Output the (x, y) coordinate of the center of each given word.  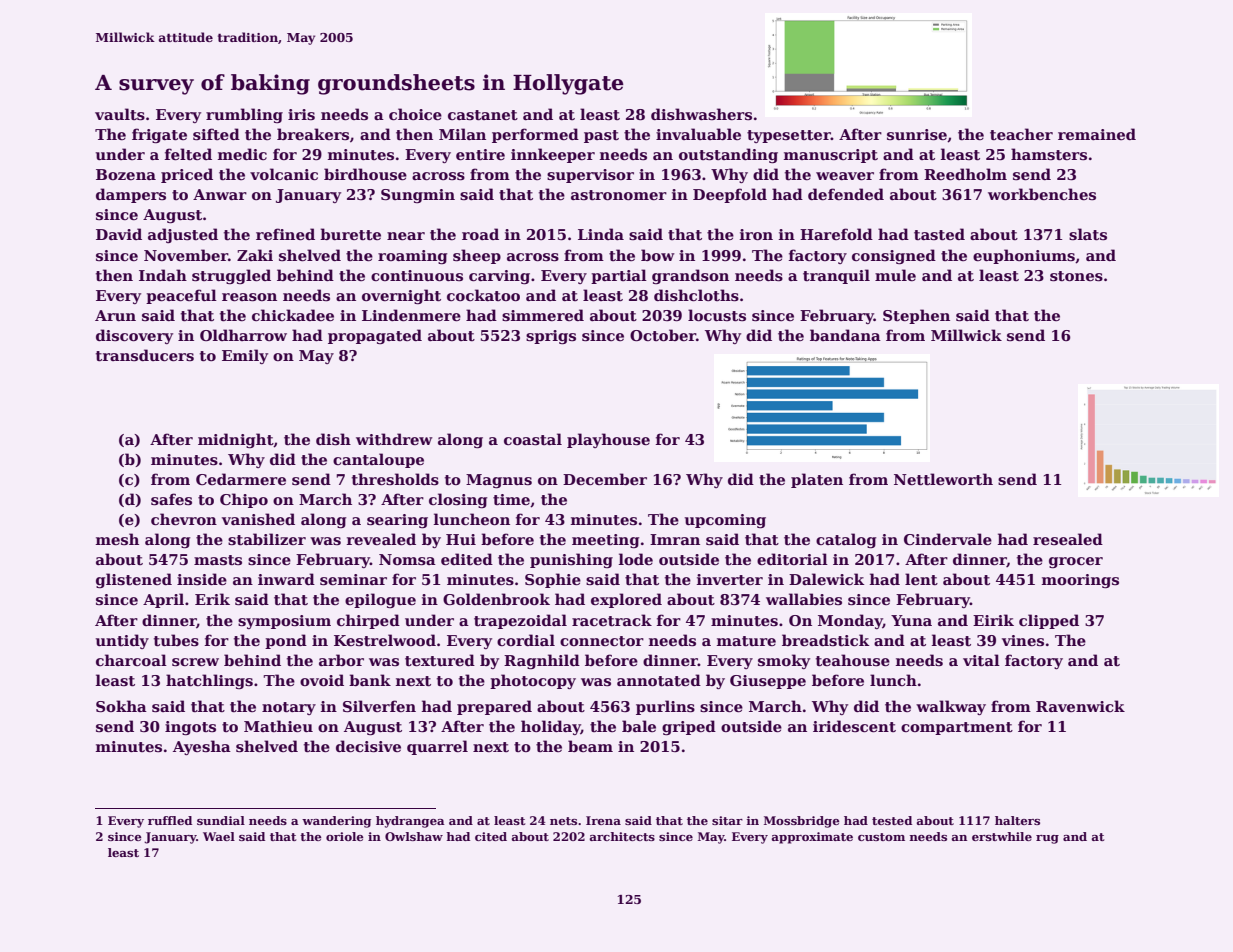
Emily (245, 356)
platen (817, 480)
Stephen (916, 316)
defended (846, 194)
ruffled (170, 820)
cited (491, 836)
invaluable (698, 134)
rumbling (244, 115)
